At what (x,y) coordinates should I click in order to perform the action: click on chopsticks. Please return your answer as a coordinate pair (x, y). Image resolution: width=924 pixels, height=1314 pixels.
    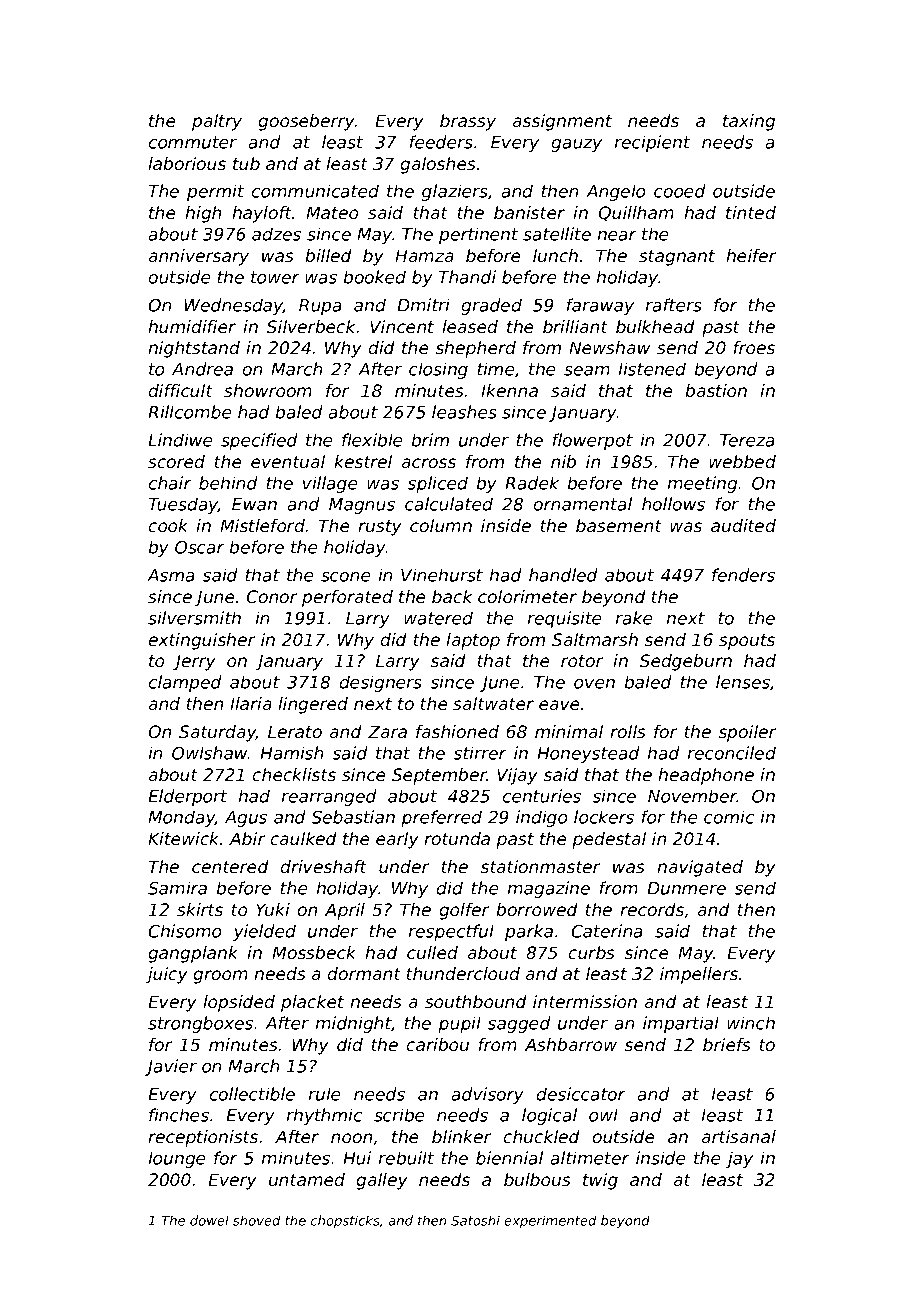
    Looking at the image, I should click on (345, 1221).
